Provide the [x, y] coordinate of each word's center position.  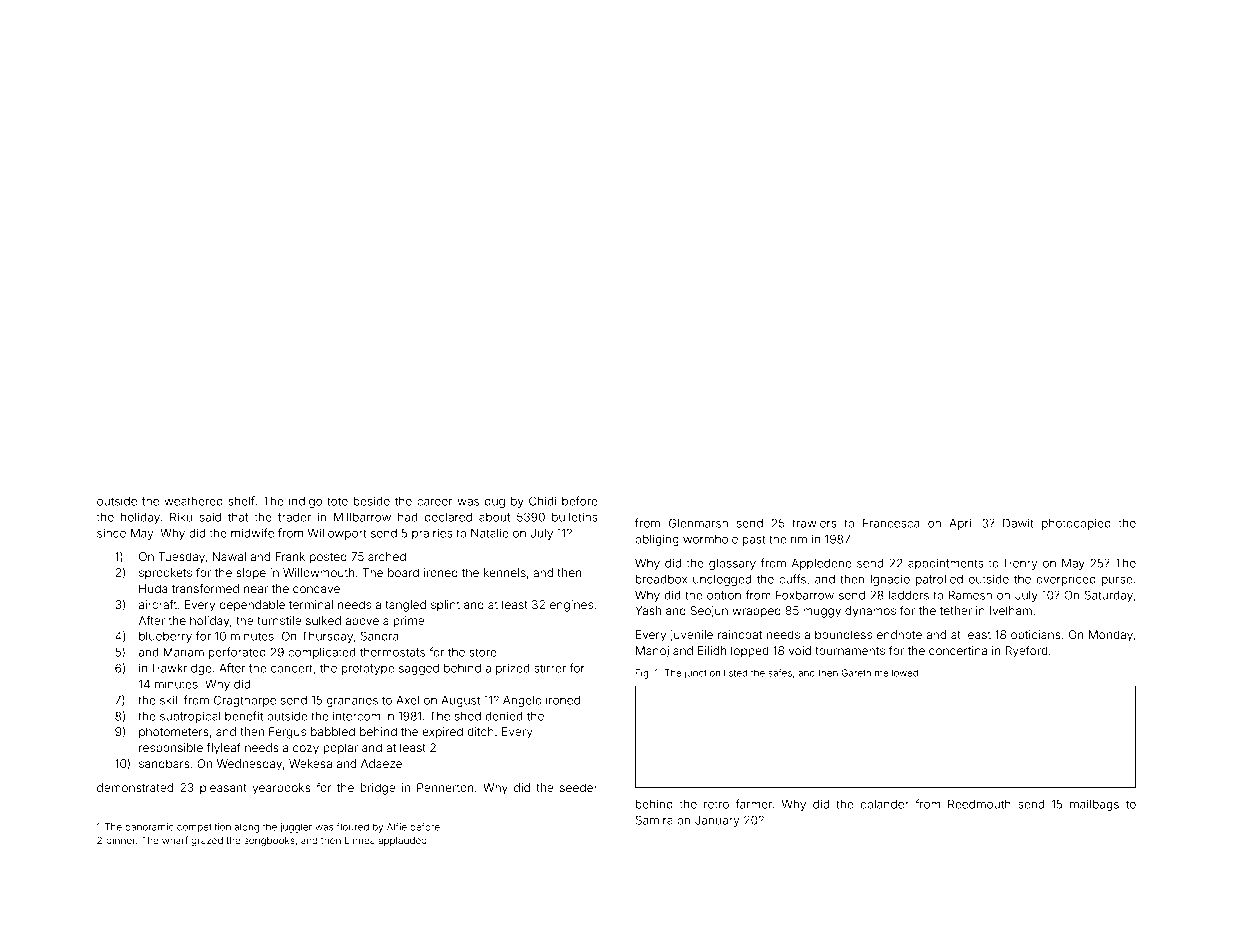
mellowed [896, 673]
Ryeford [1027, 652]
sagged [419, 669]
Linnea [360, 840]
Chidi [542, 501]
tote [337, 501]
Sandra [379, 636]
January [717, 821]
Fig [642, 674]
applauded [402, 841]
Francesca [891, 523]
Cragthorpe [245, 701]
